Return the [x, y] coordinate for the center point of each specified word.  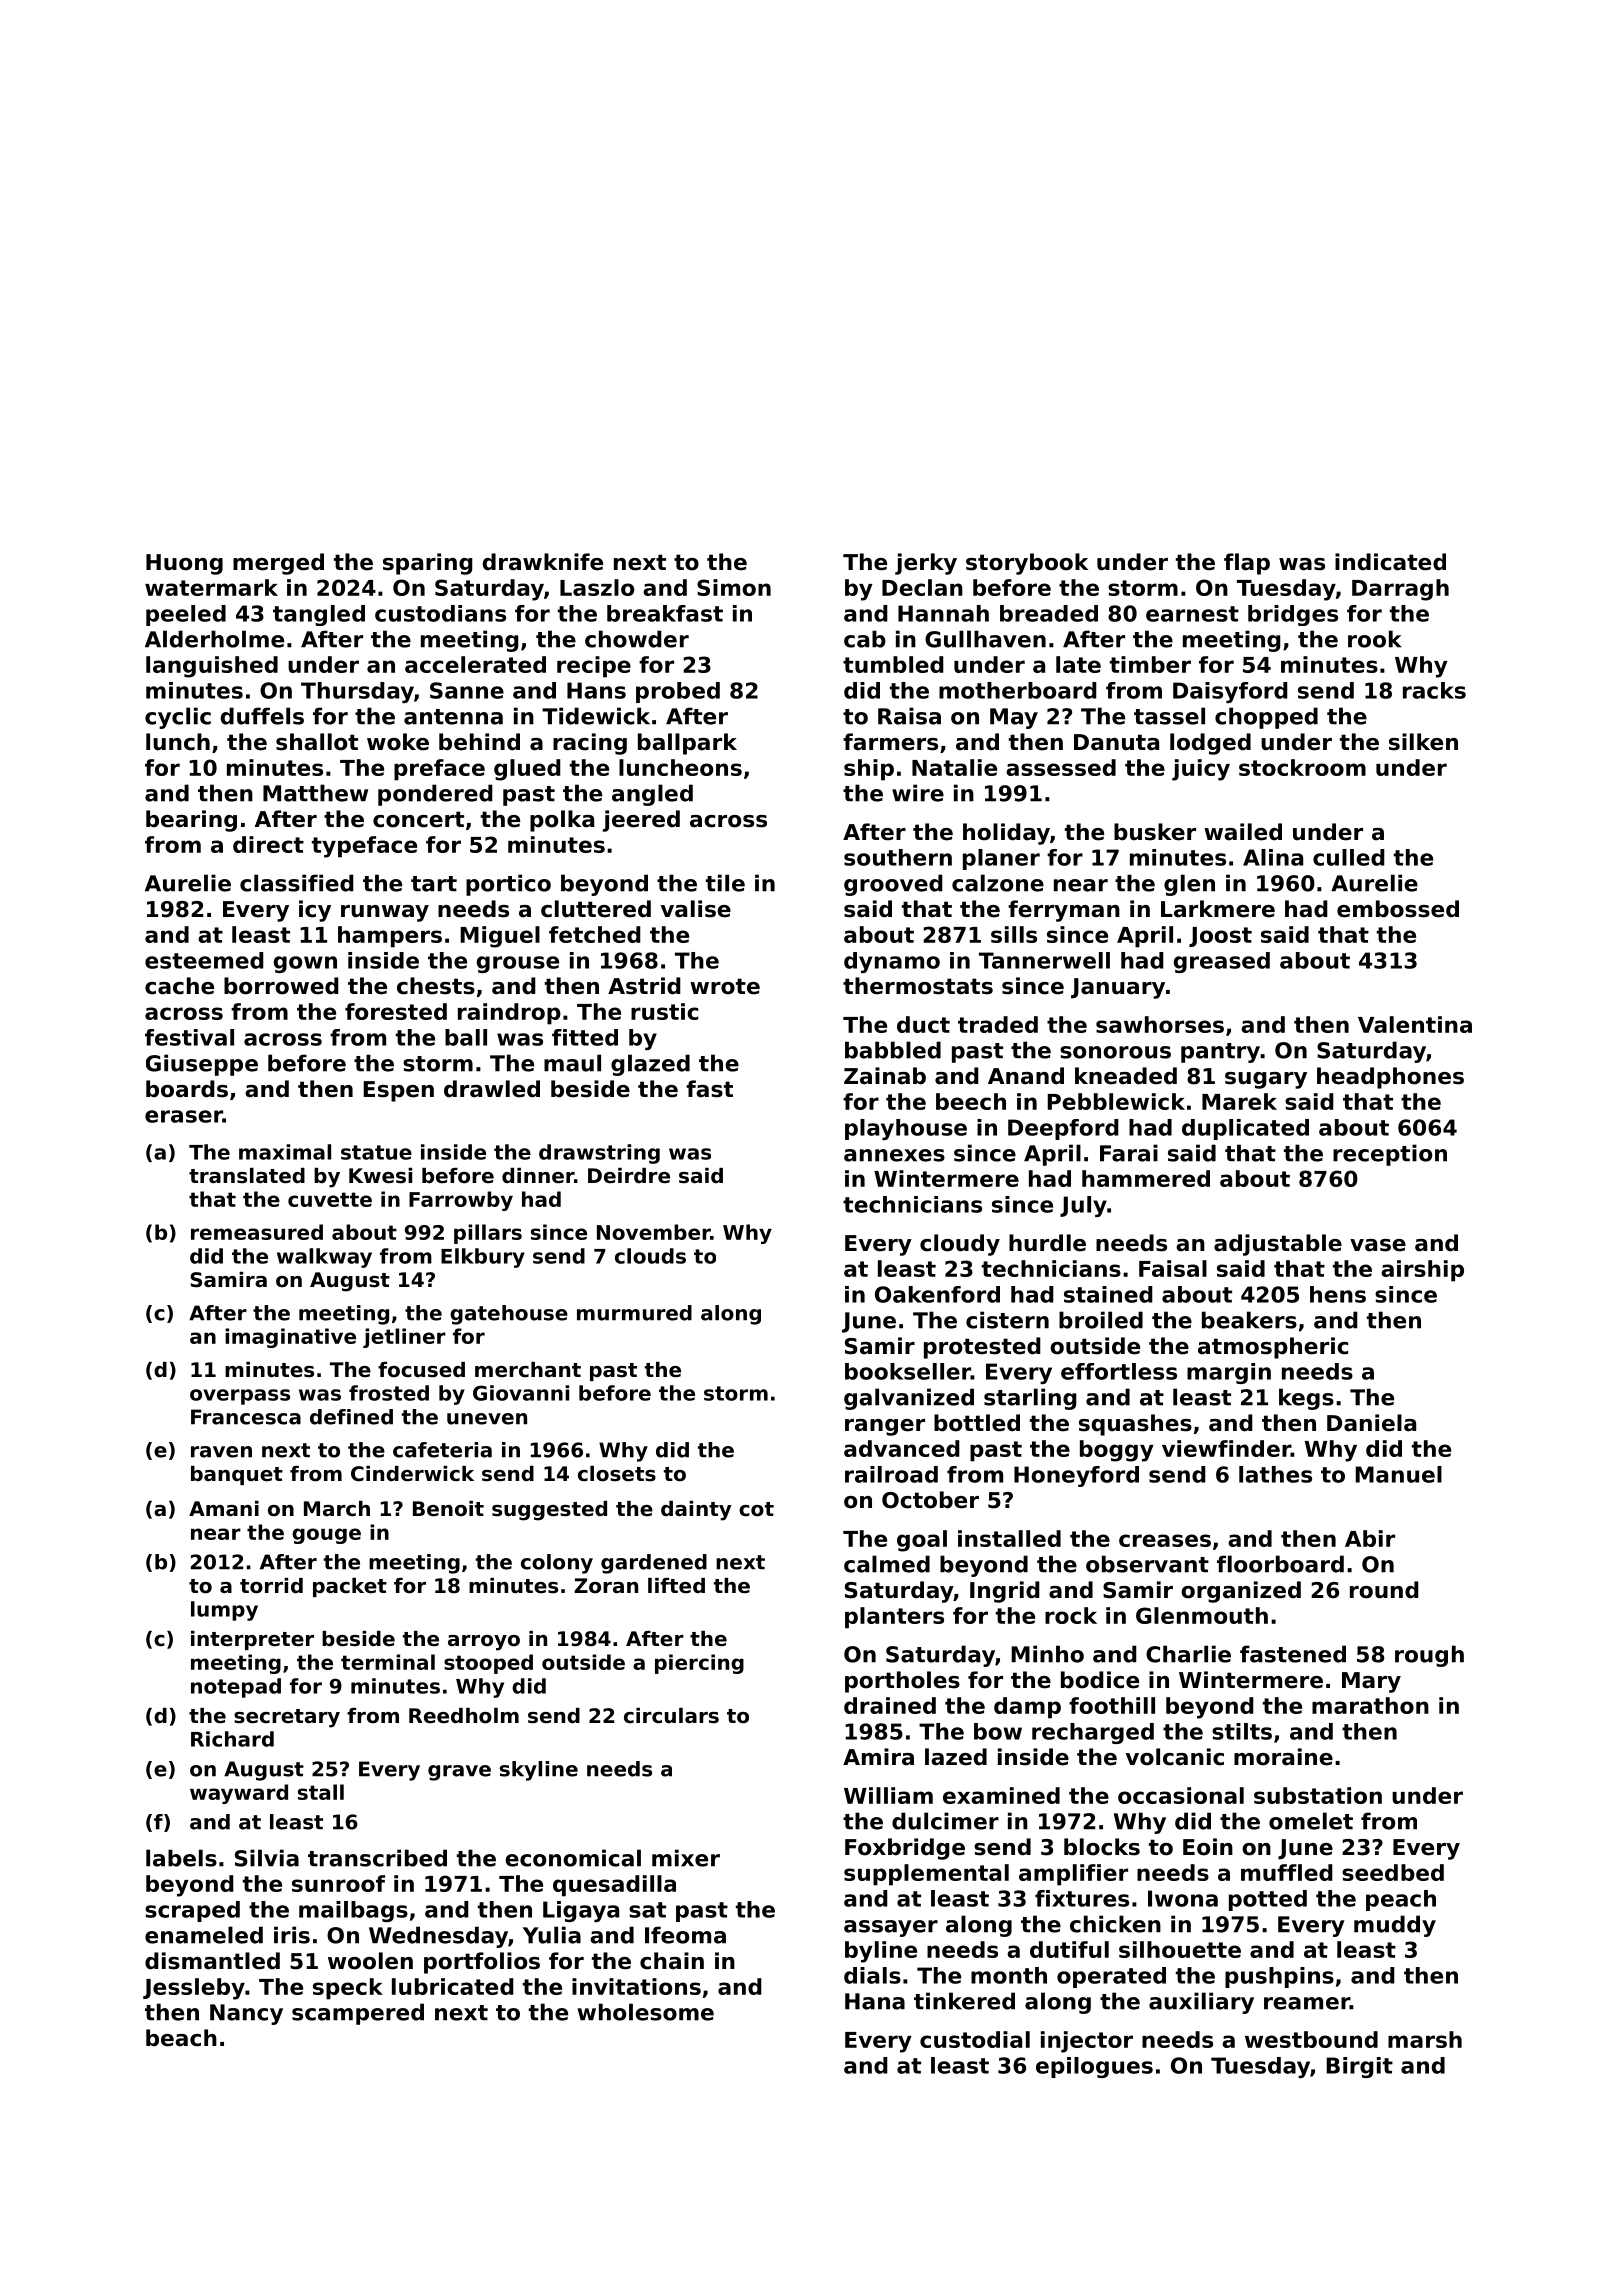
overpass [240, 1397]
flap [1247, 564]
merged [278, 564]
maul [572, 1063]
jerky [926, 564]
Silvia [267, 1858]
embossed [1398, 909]
